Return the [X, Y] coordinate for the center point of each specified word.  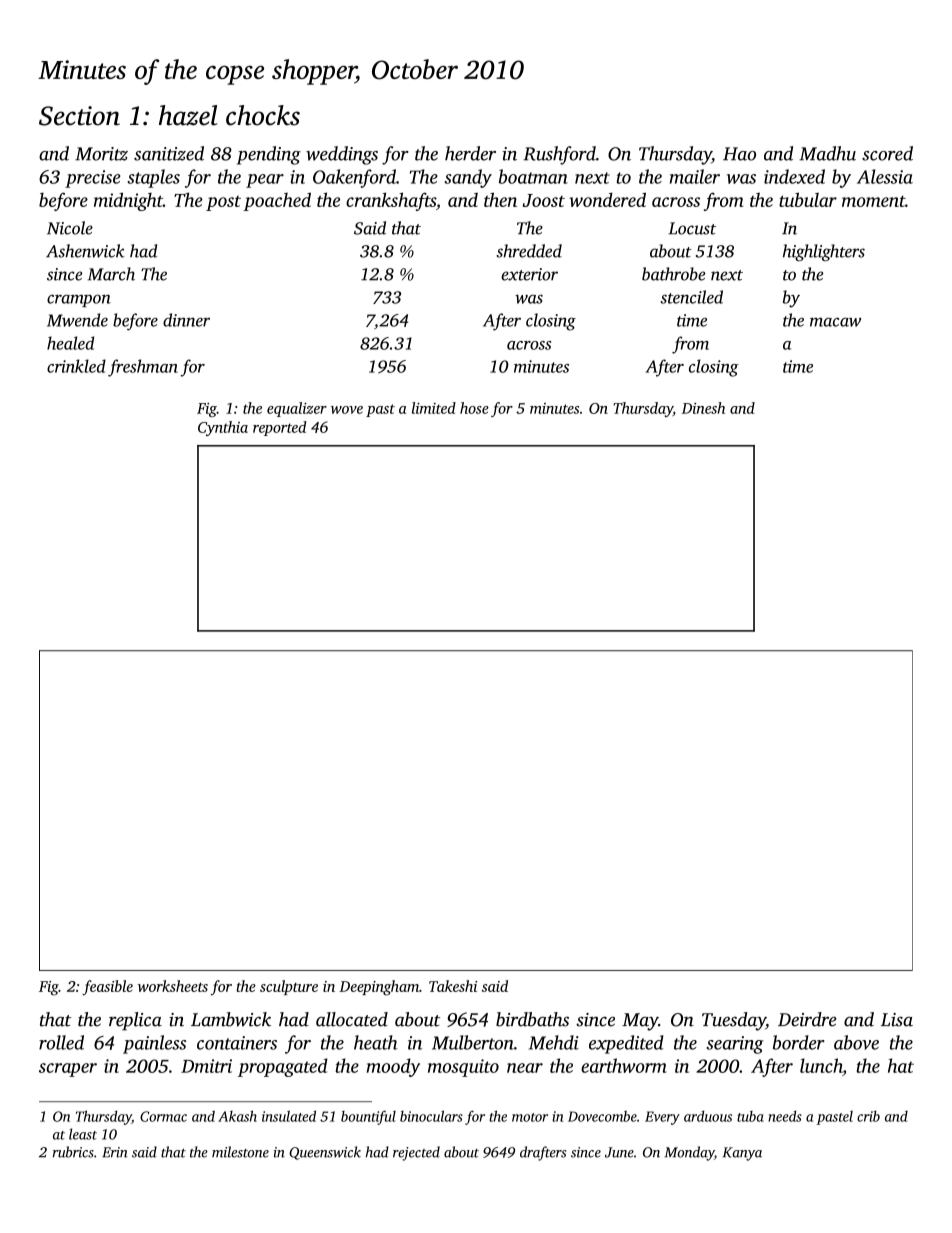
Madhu [827, 153]
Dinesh [703, 408]
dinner [186, 320]
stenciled [692, 297]
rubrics [73, 1152]
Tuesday [734, 1021]
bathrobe [674, 274]
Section [79, 116]
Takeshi [453, 986]
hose [474, 408]
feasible [107, 988]
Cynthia [223, 428]
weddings [342, 155]
